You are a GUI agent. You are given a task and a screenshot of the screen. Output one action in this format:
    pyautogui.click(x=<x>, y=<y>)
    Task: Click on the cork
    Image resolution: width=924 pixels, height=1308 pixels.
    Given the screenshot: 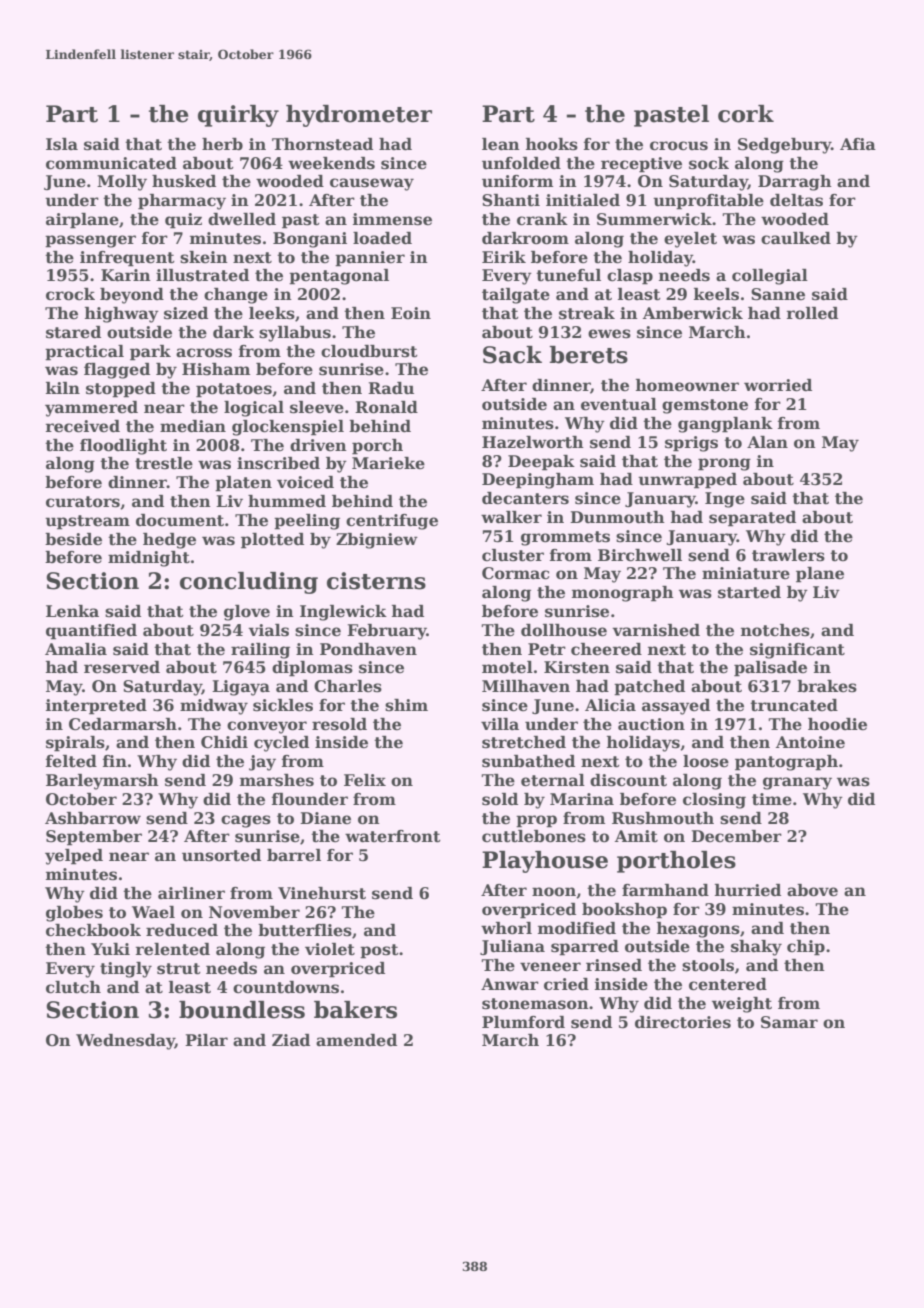 What is the action you would take?
    pyautogui.click(x=746, y=114)
